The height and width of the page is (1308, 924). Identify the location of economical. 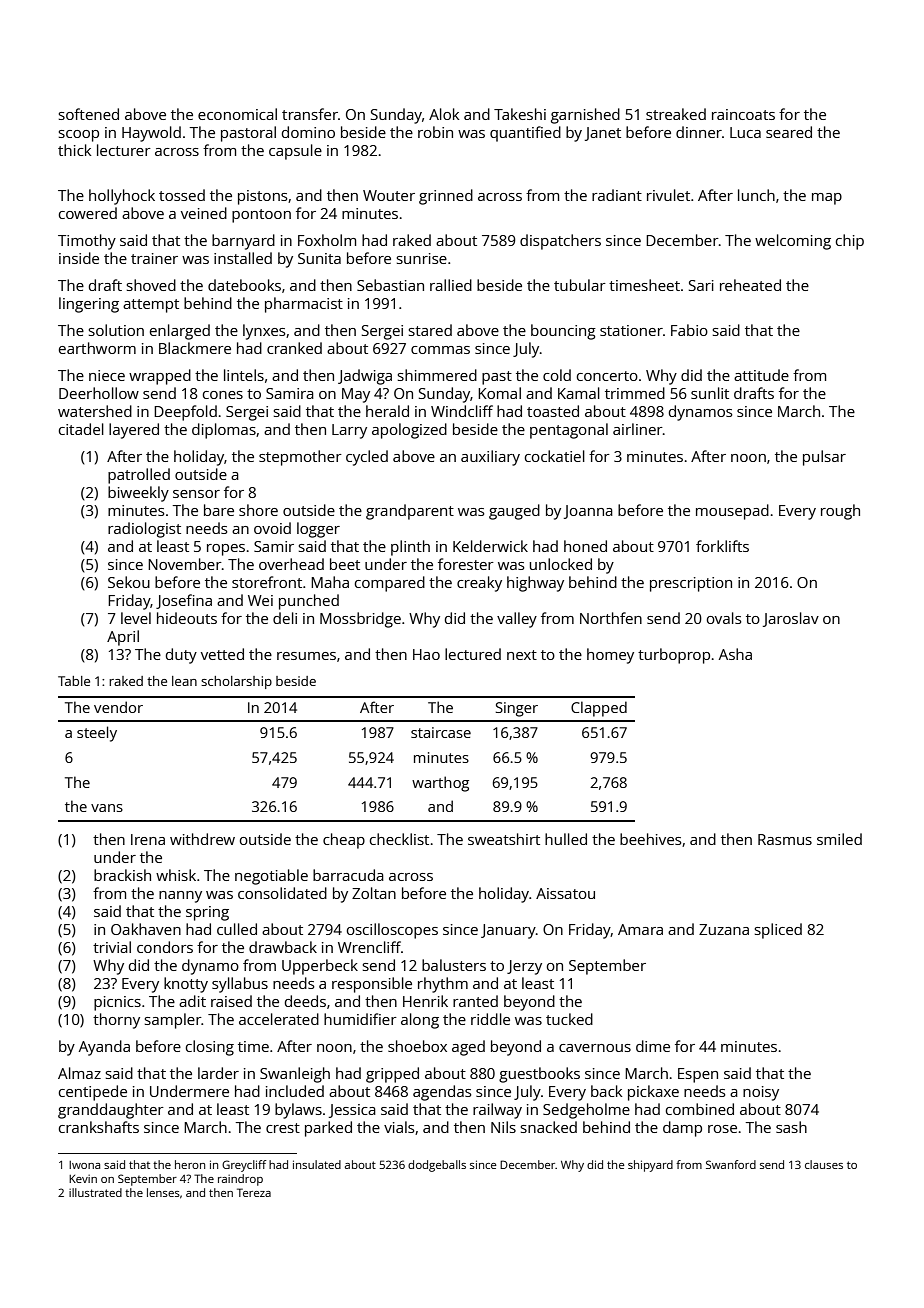
(237, 114).
